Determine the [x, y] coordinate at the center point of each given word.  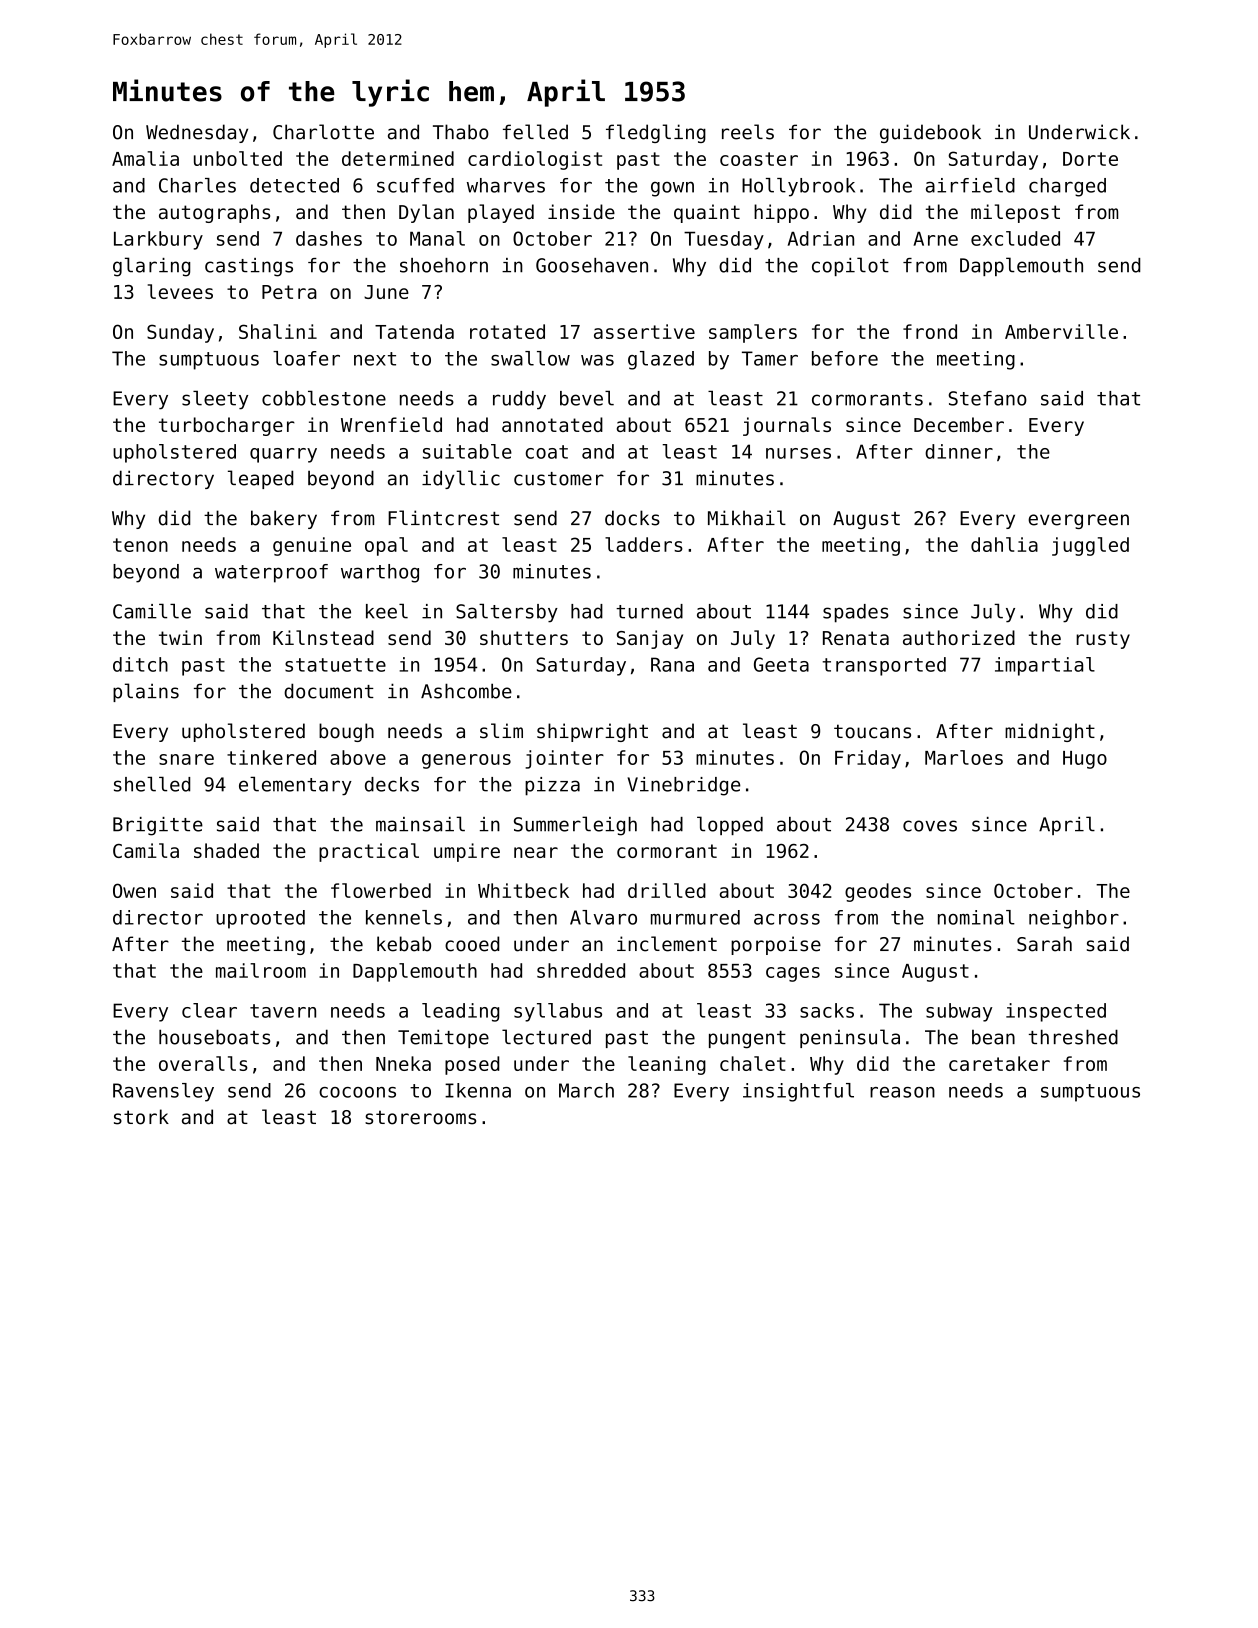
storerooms [420, 1117]
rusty [1103, 640]
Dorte [1090, 159]
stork [141, 1117]
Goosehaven [592, 265]
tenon [140, 545]
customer [559, 479]
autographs [214, 213]
